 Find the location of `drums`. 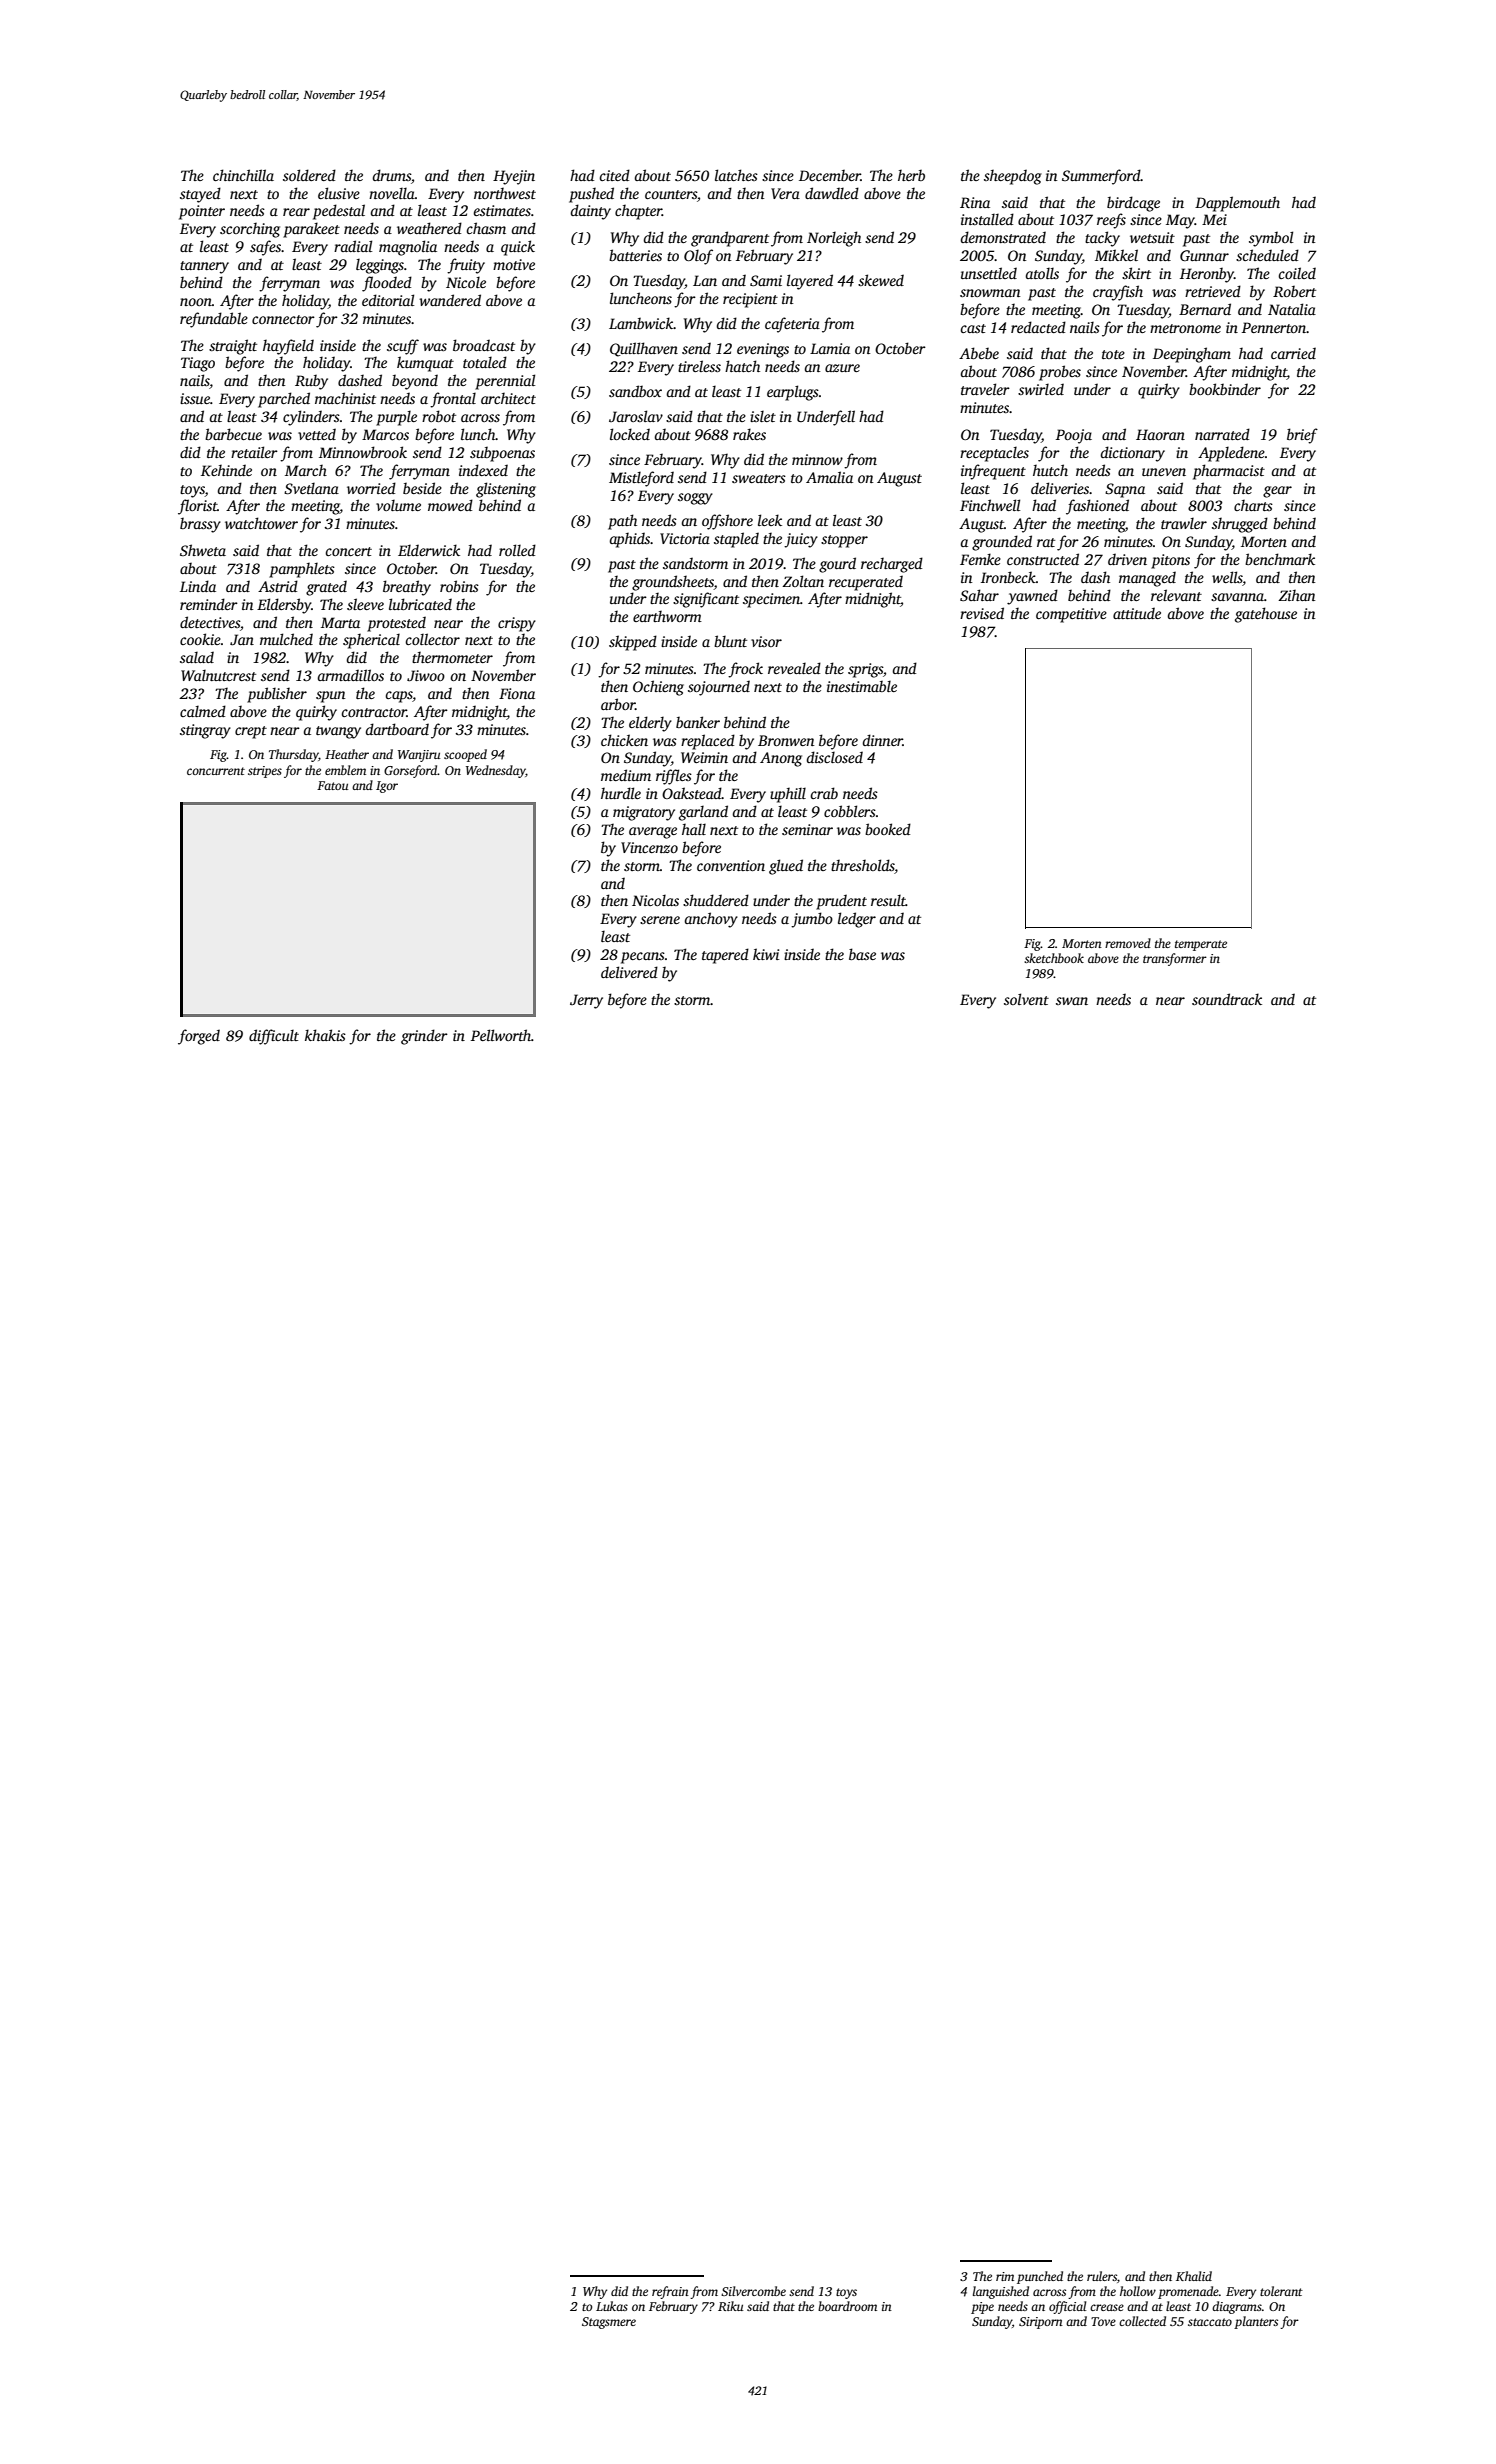

drums is located at coordinates (392, 175).
